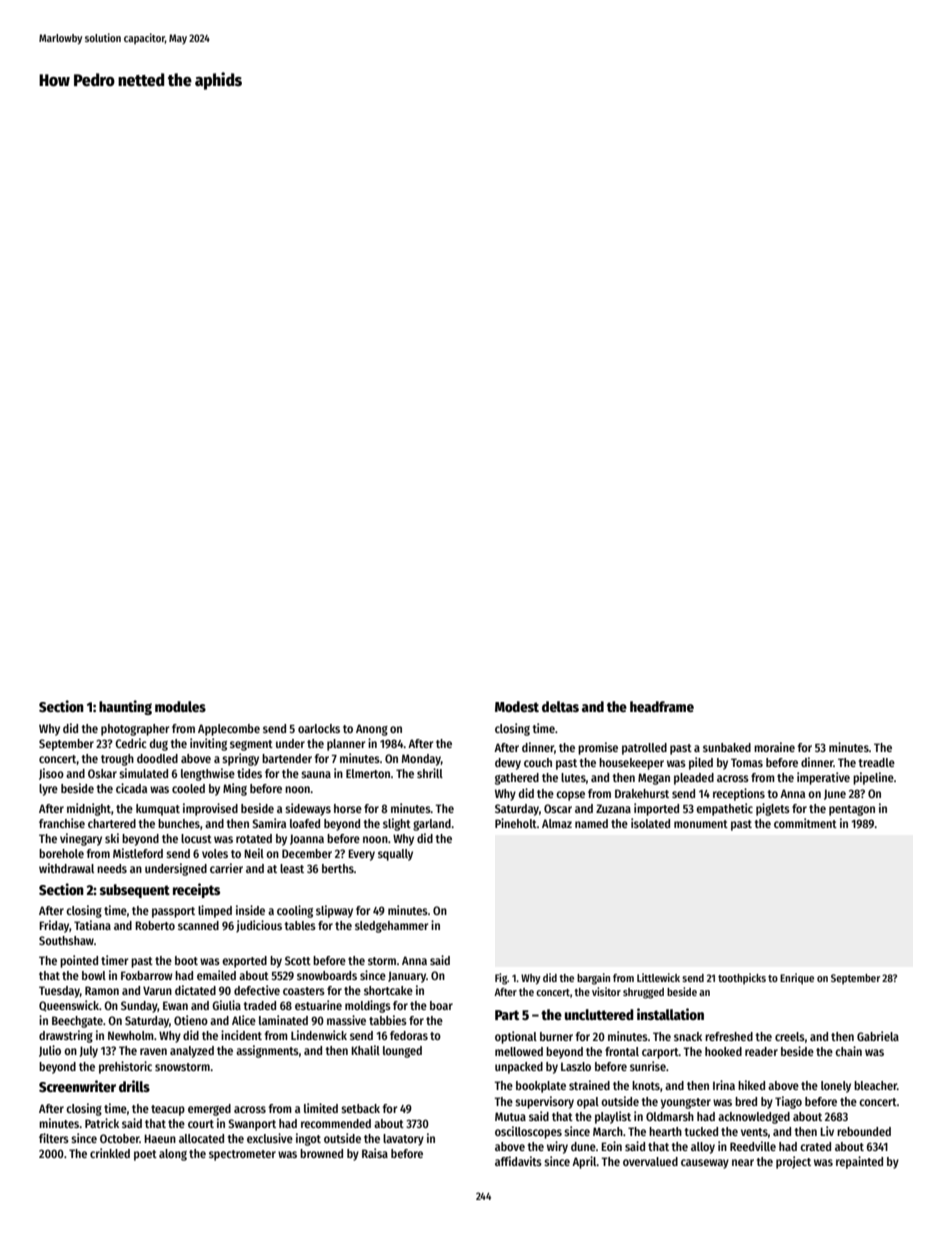  Describe the element at coordinates (878, 1036) in the screenshot. I see `Gabriela` at that location.
